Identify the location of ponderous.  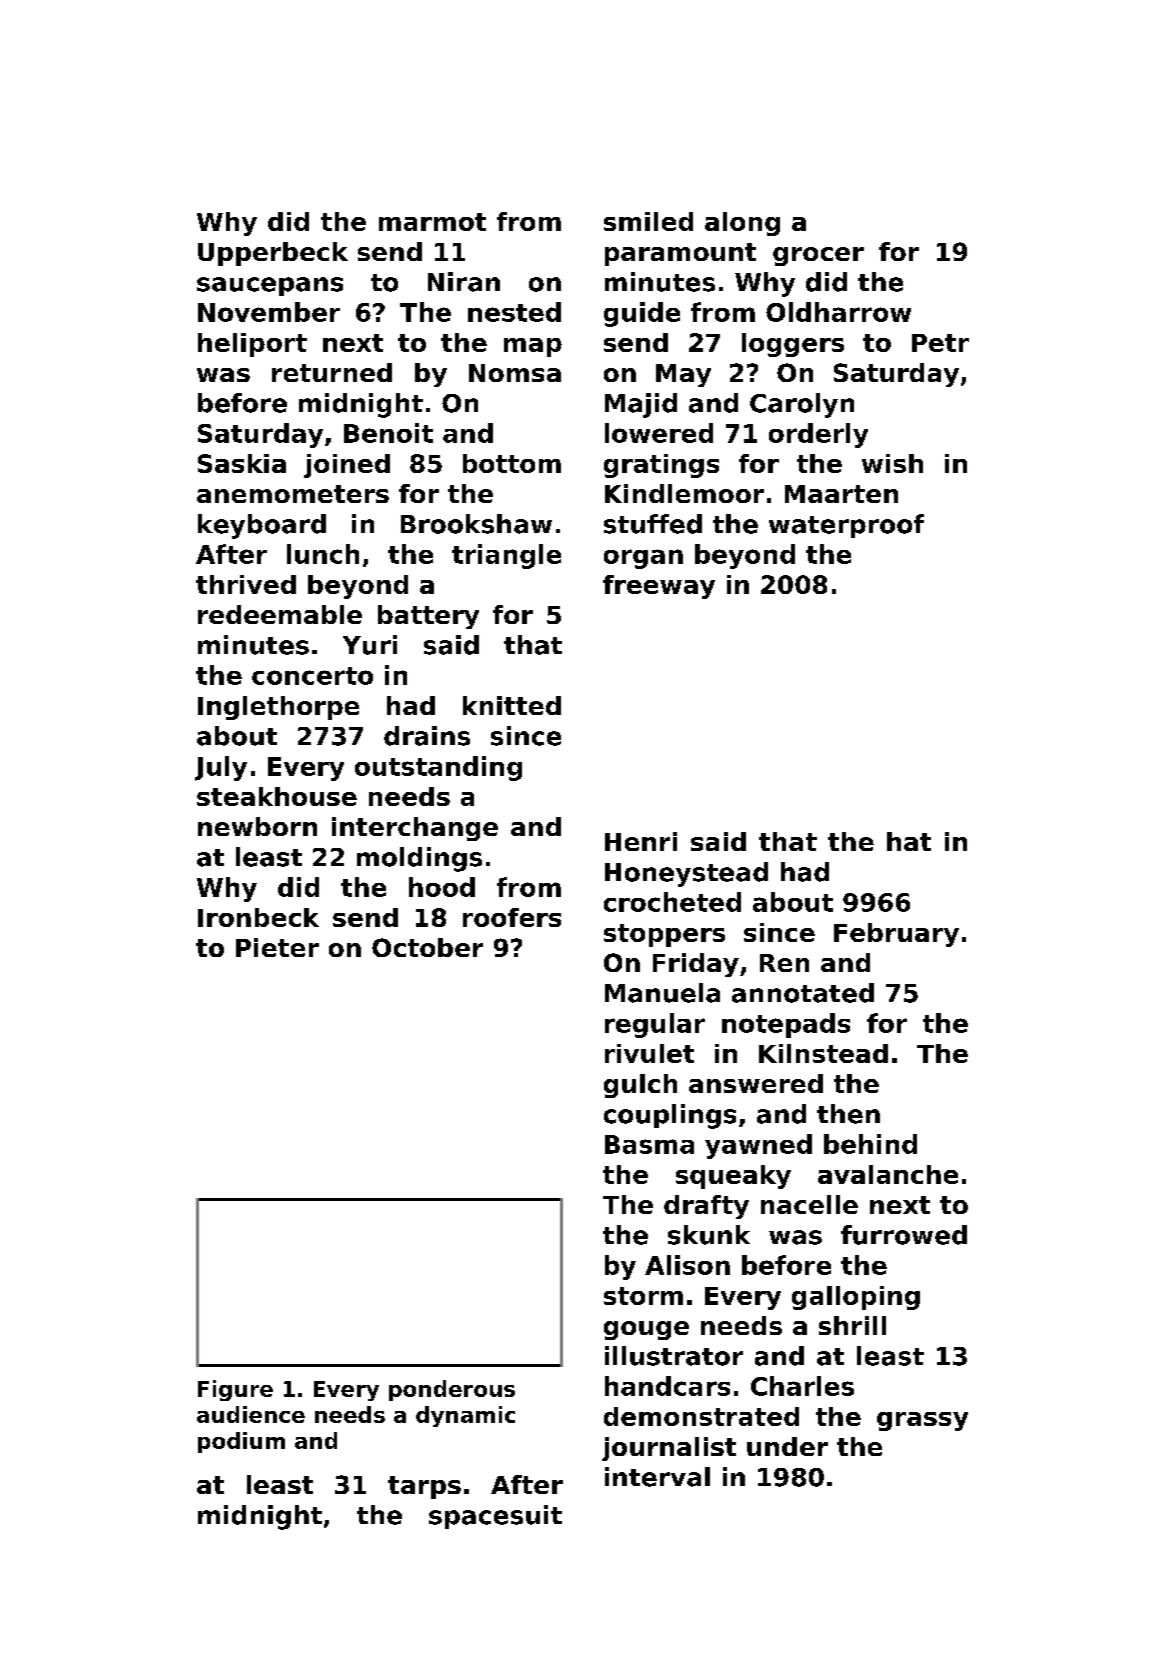
(452, 1390).
